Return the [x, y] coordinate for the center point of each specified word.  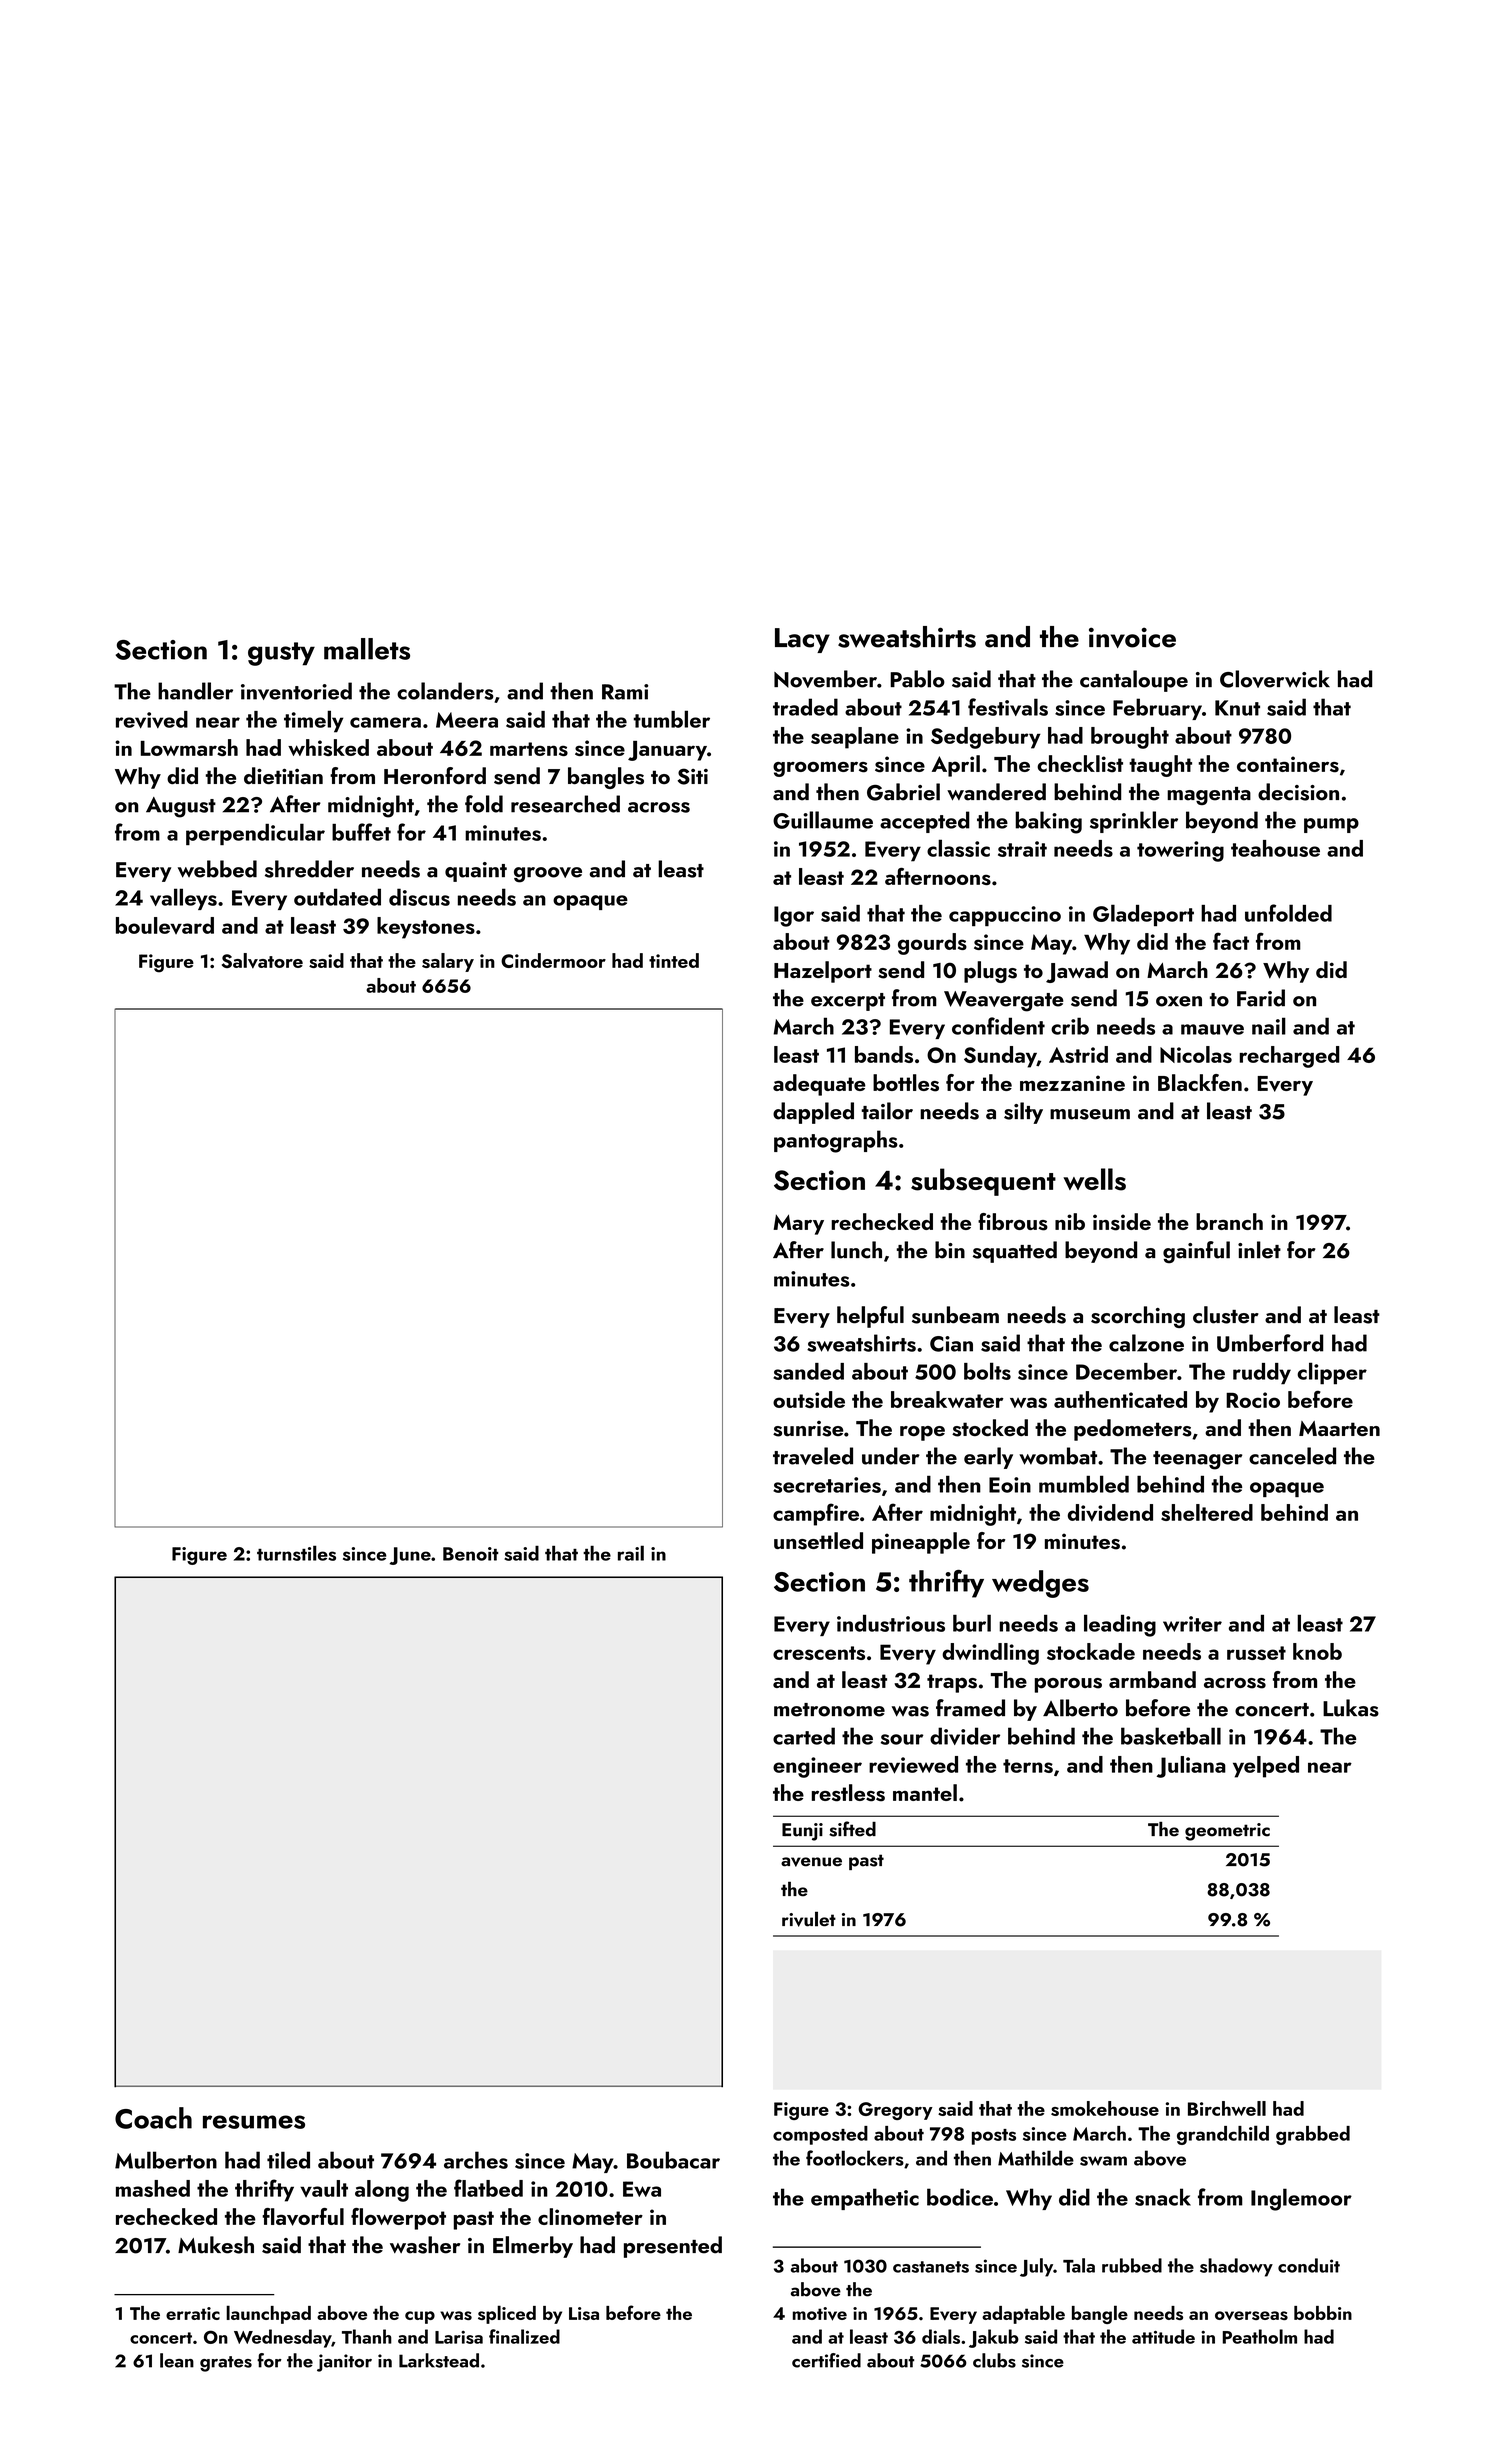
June [410, 1556]
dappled [813, 1113]
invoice [1132, 637]
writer [1192, 1624]
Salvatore [262, 961]
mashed [153, 2188]
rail [631, 1553]
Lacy [802, 640]
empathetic [865, 2199]
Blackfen [1200, 1082]
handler [195, 691]
